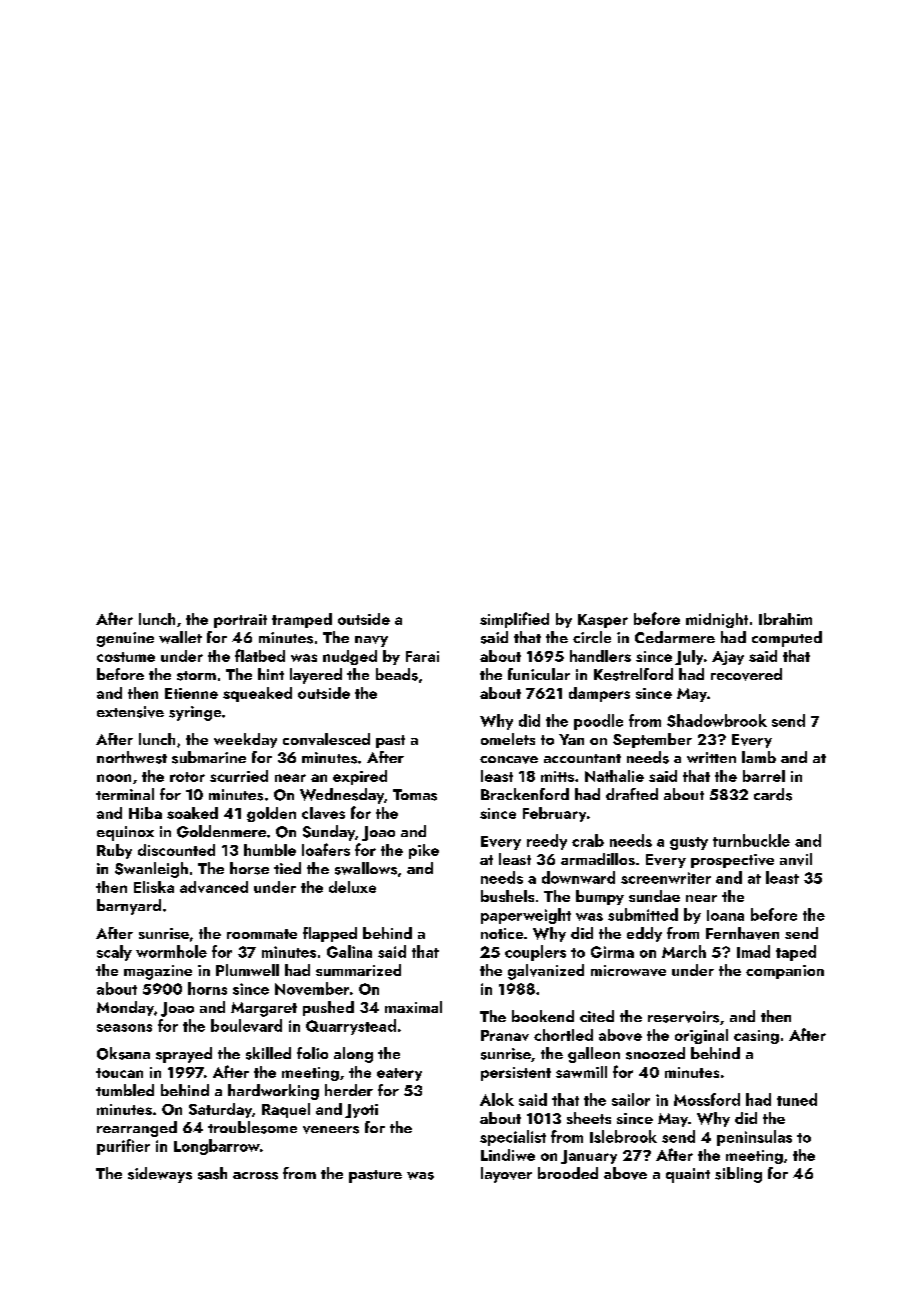 This document has height=1308, width=924. Describe the element at coordinates (125, 1090) in the document. I see `tumbled` at that location.
